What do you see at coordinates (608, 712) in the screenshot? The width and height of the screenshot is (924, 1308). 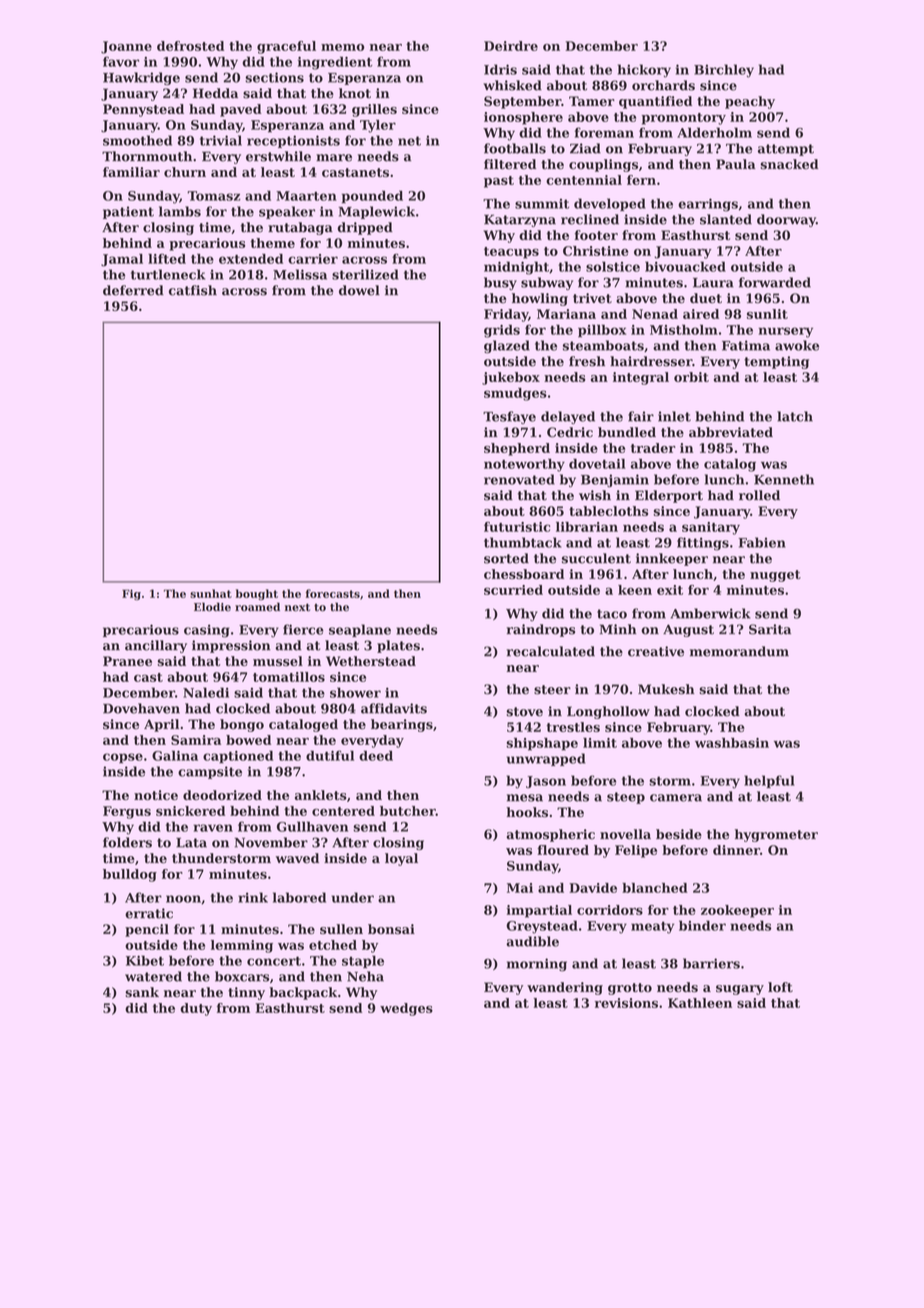 I see `Longhollow` at bounding box center [608, 712].
